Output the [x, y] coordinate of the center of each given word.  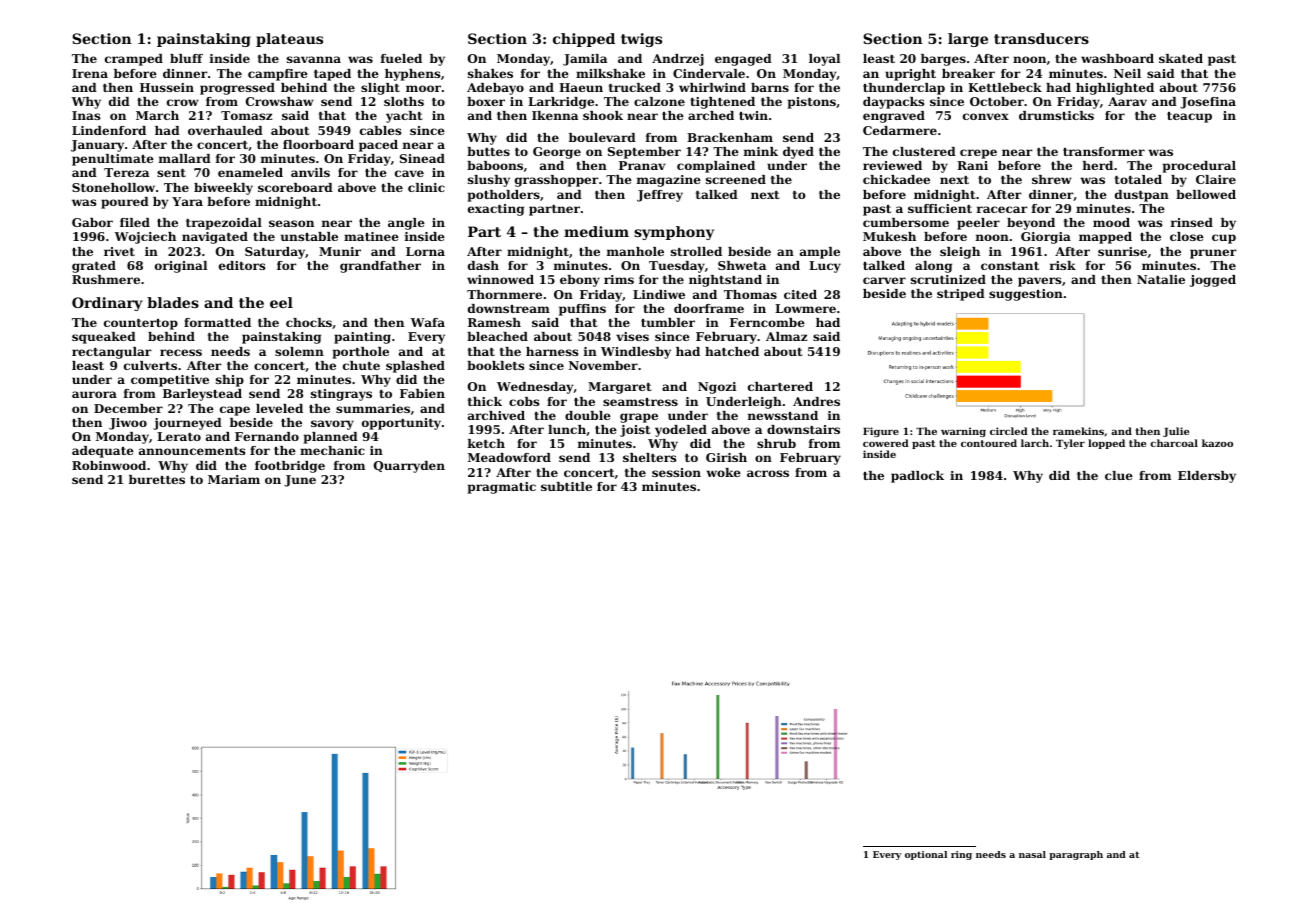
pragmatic [502, 488]
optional [926, 855]
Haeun [581, 87]
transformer [1104, 151]
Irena [90, 73]
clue [1119, 475]
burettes [157, 479]
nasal [1032, 854]
